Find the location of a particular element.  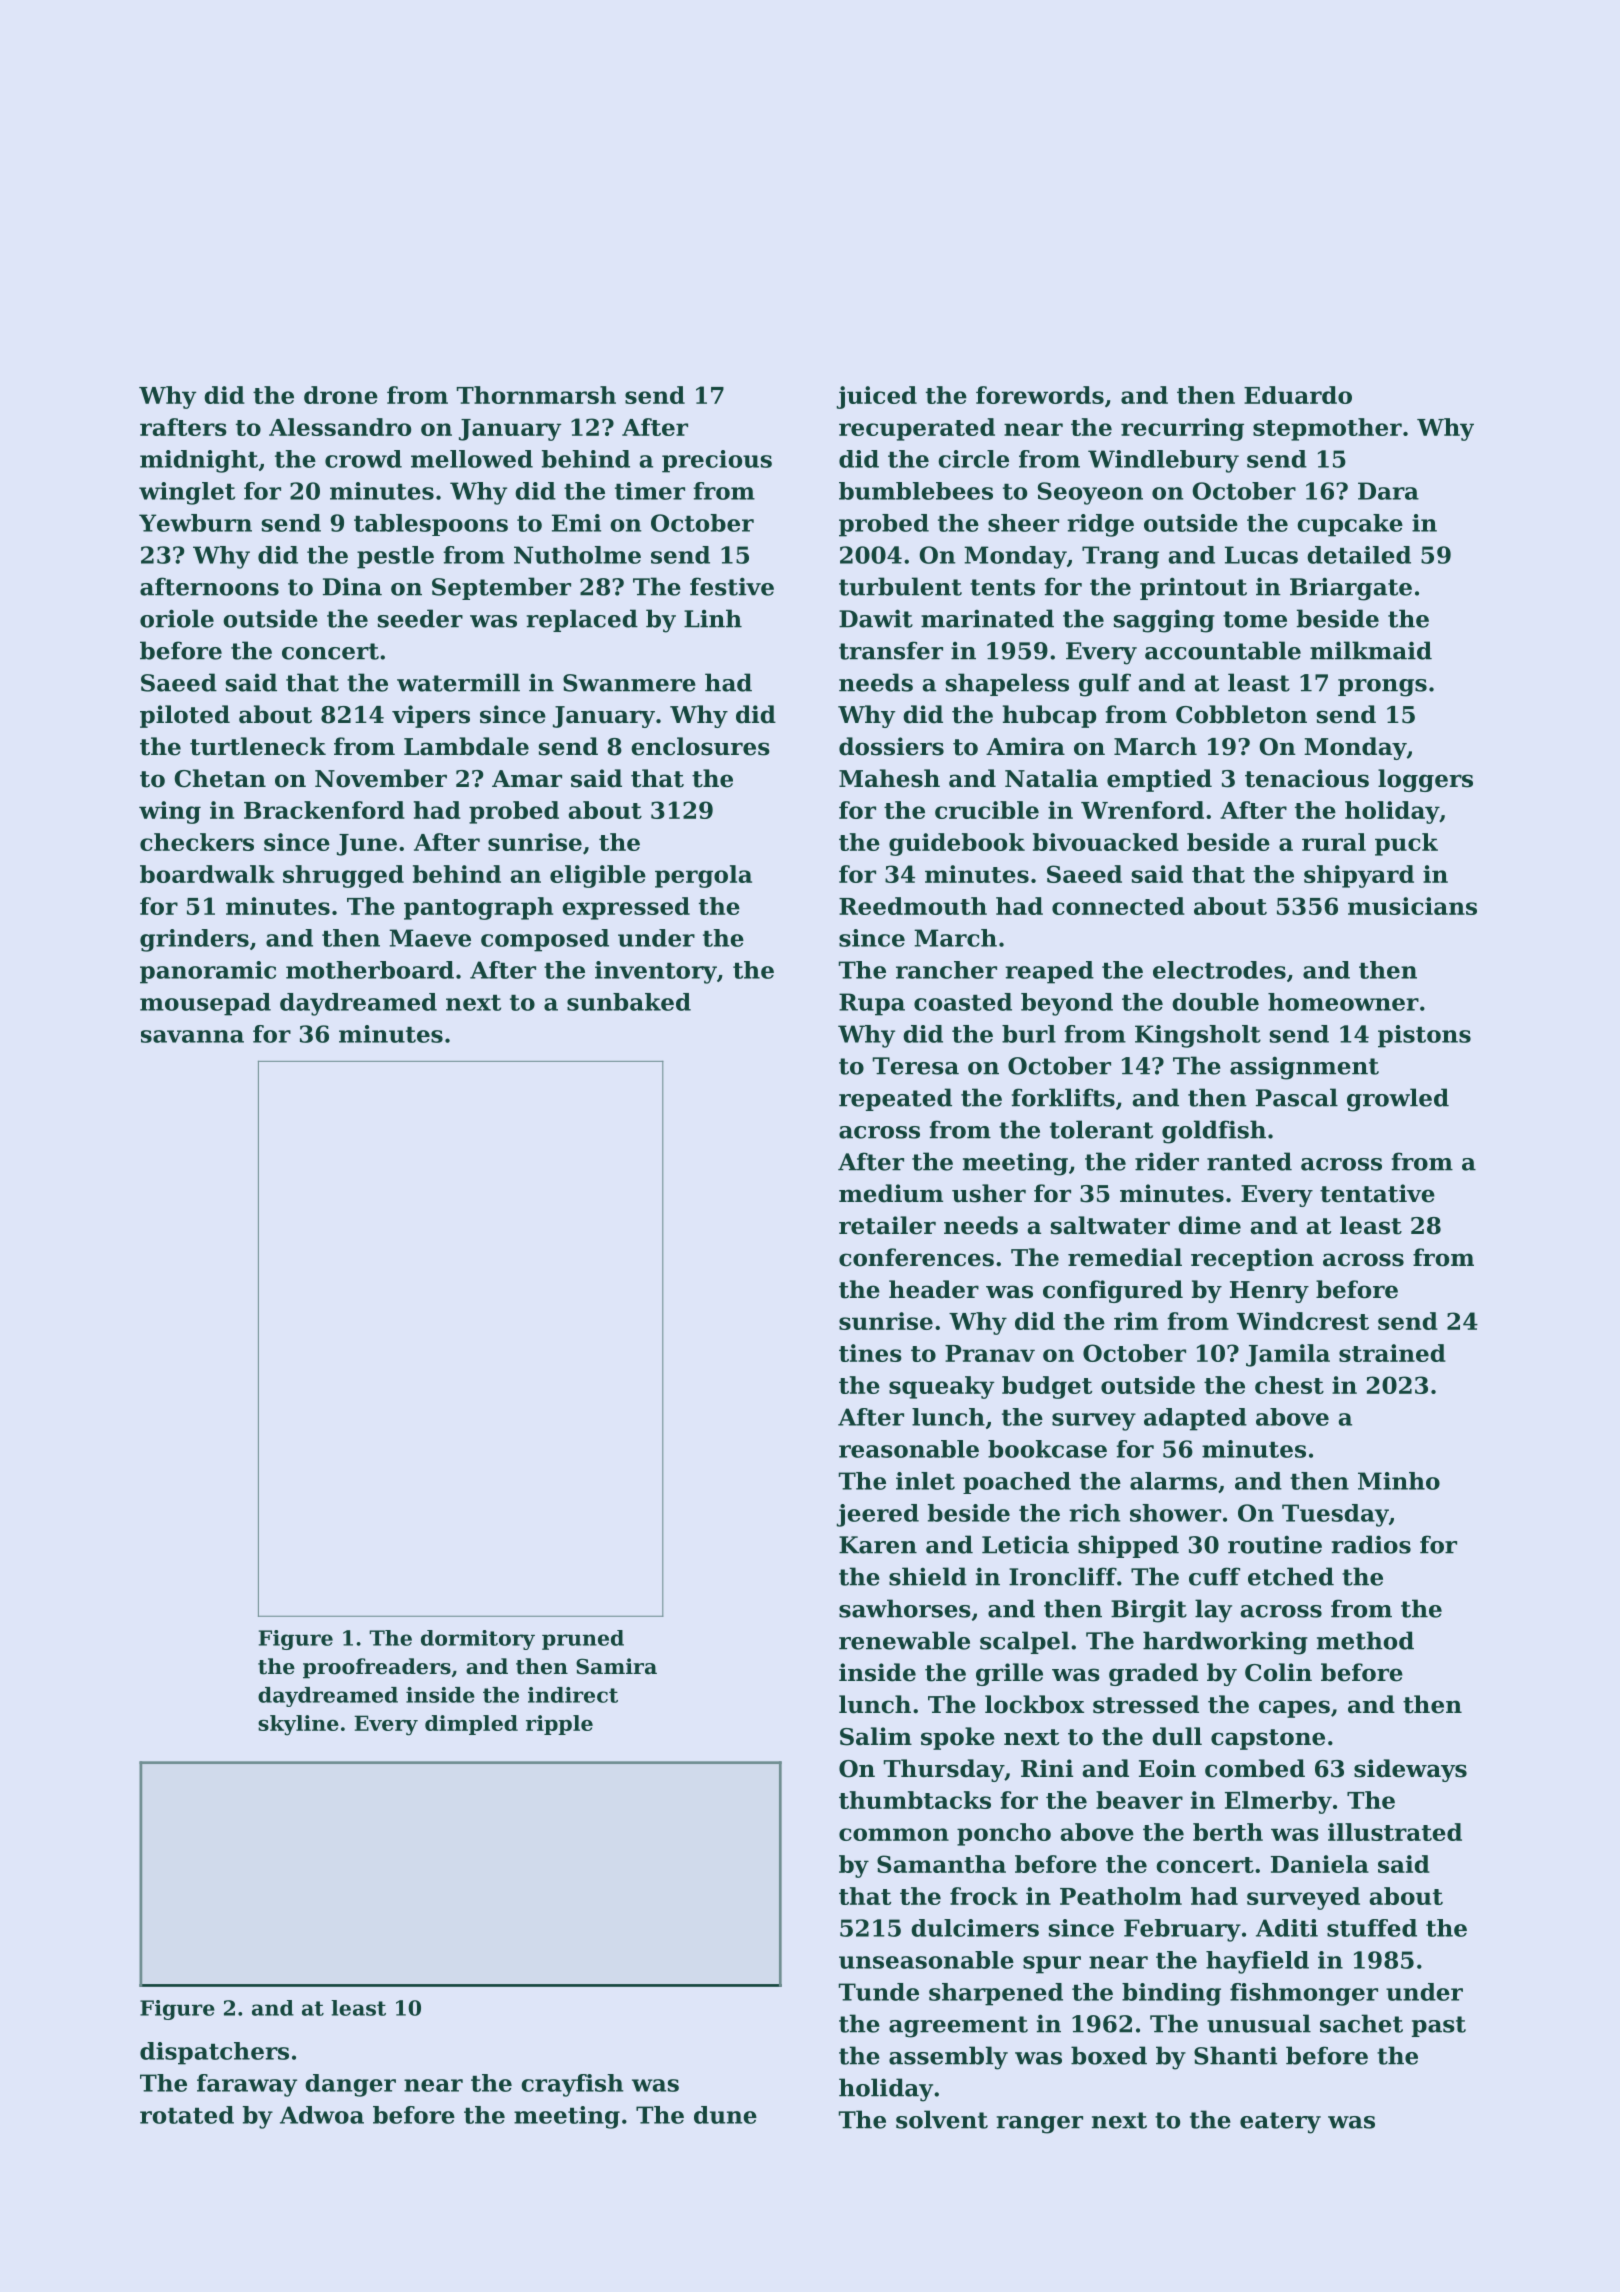

eatery is located at coordinates (1280, 2123).
